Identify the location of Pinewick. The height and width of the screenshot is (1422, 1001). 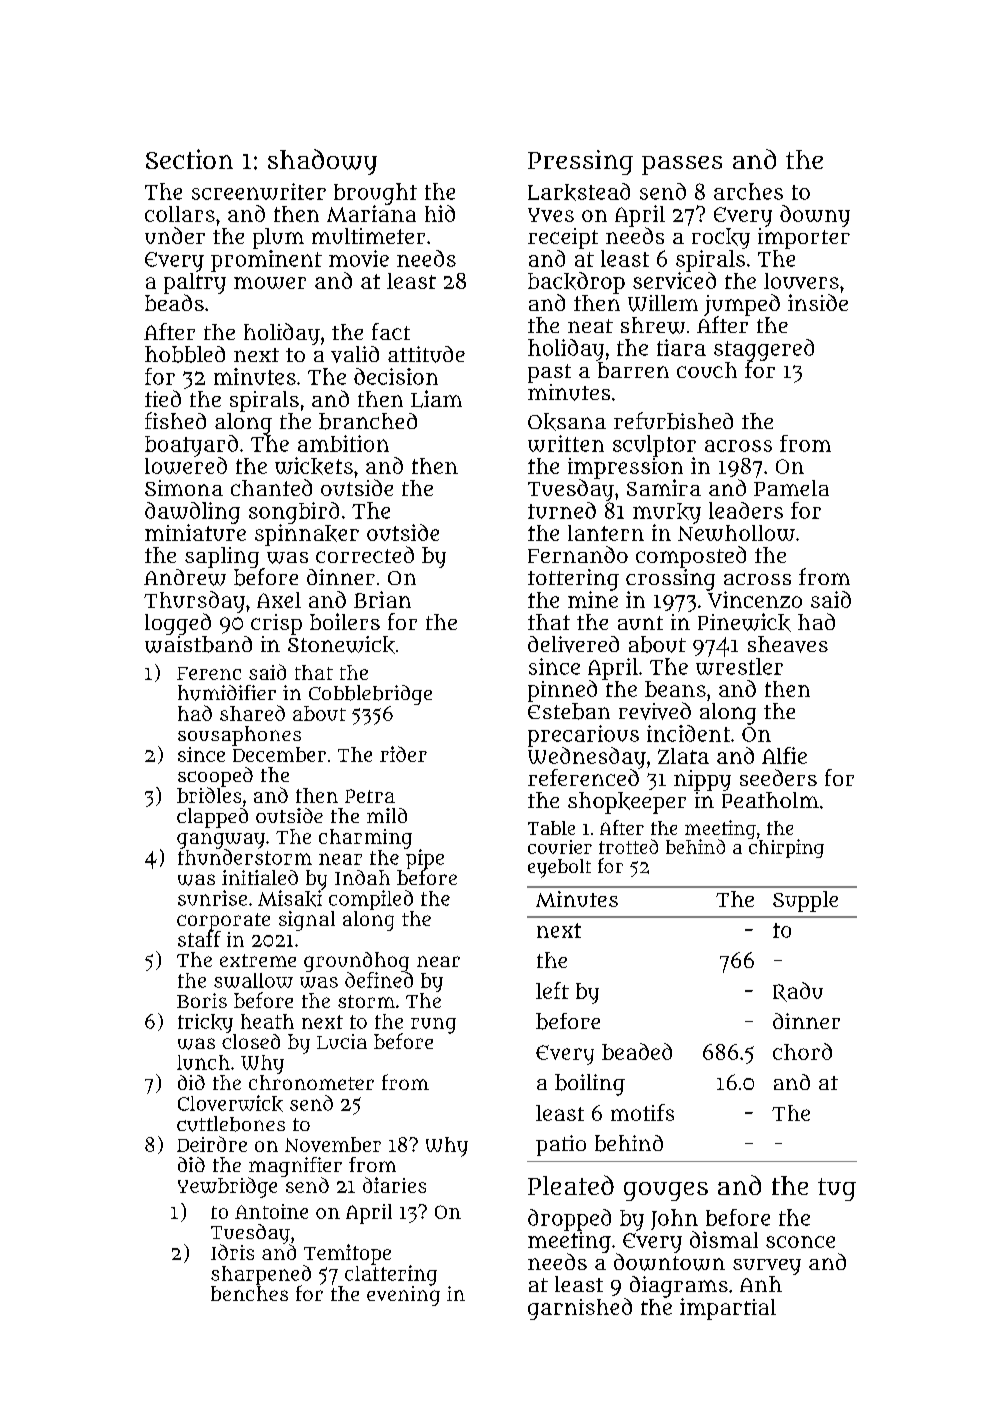
(744, 622).
